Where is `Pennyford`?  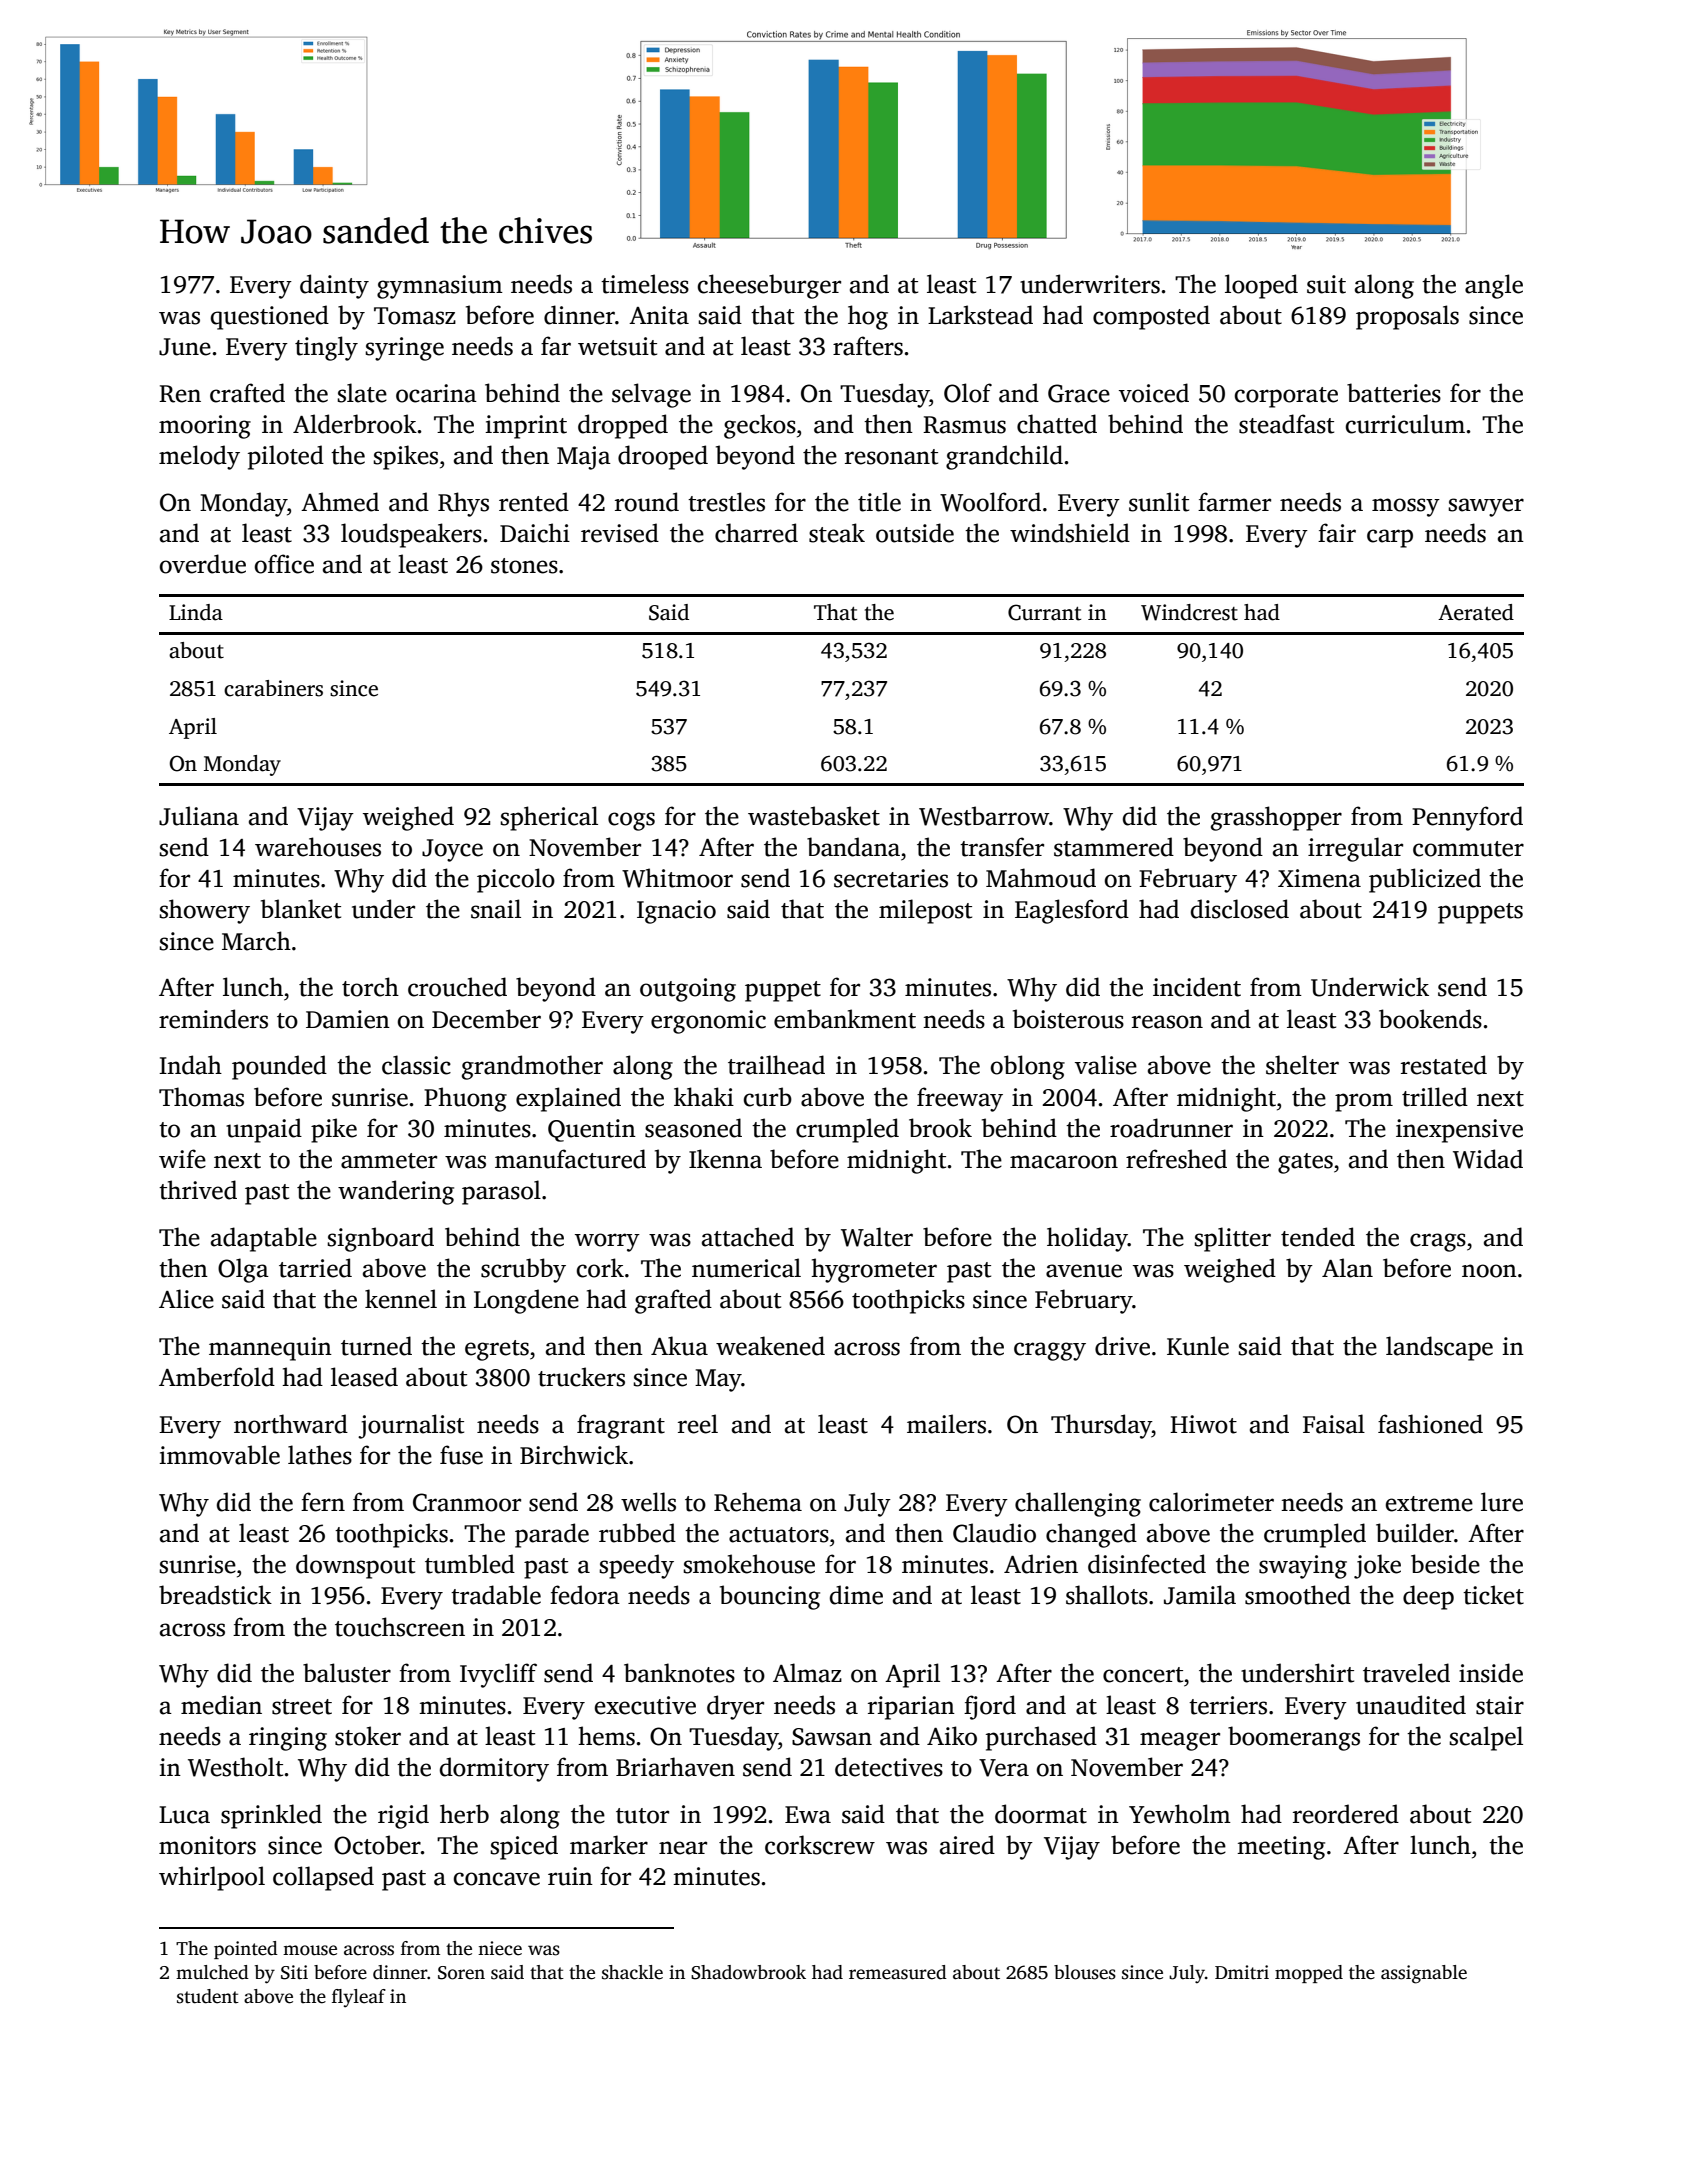 Pennyford is located at coordinates (1467, 818).
